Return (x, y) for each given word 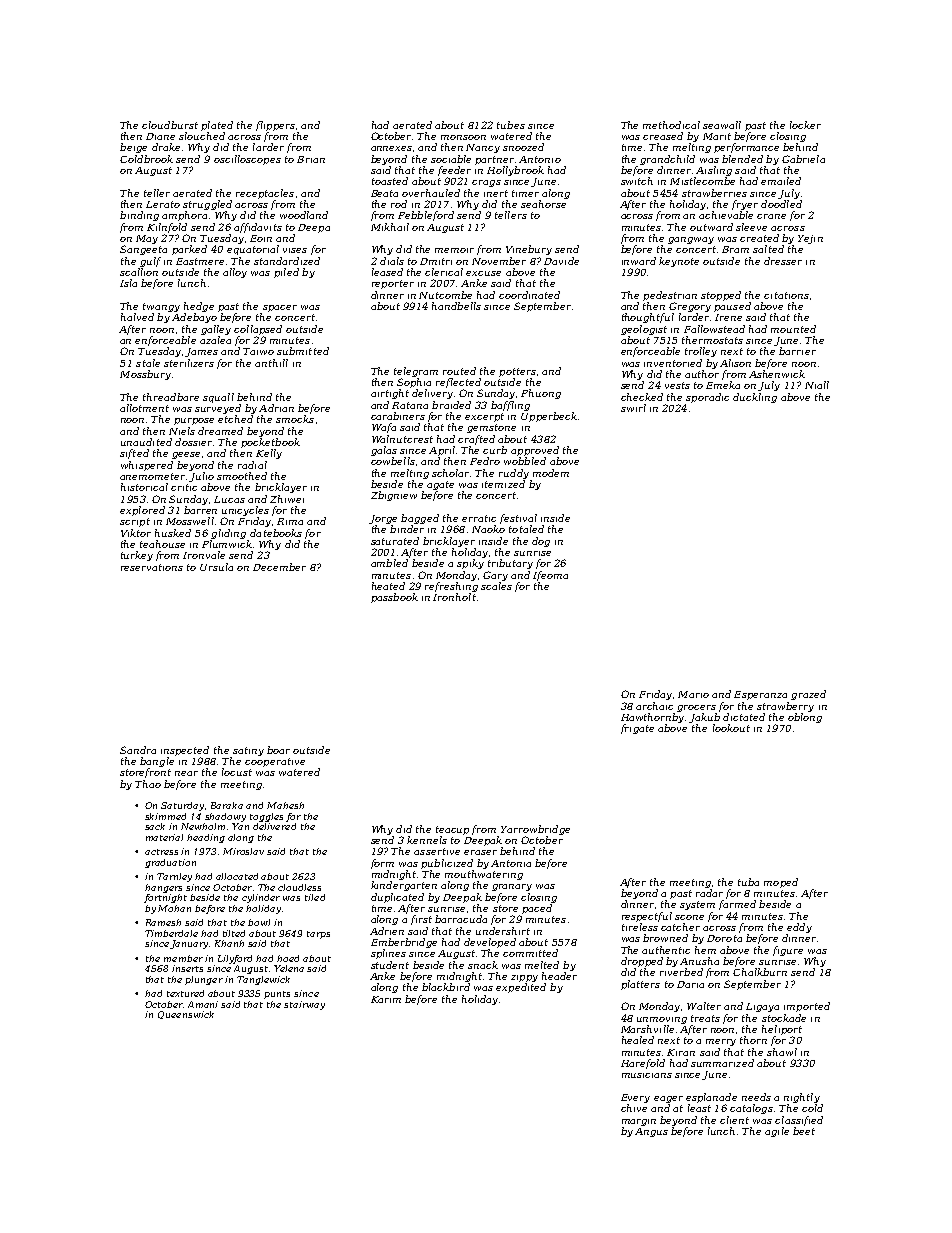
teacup (452, 830)
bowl (259, 922)
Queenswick (186, 1015)
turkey (137, 556)
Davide (561, 261)
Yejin (810, 239)
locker (805, 125)
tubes (511, 125)
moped (781, 883)
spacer (280, 308)
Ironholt (454, 597)
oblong (805, 718)
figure (788, 951)
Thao (148, 784)
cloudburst (170, 125)
